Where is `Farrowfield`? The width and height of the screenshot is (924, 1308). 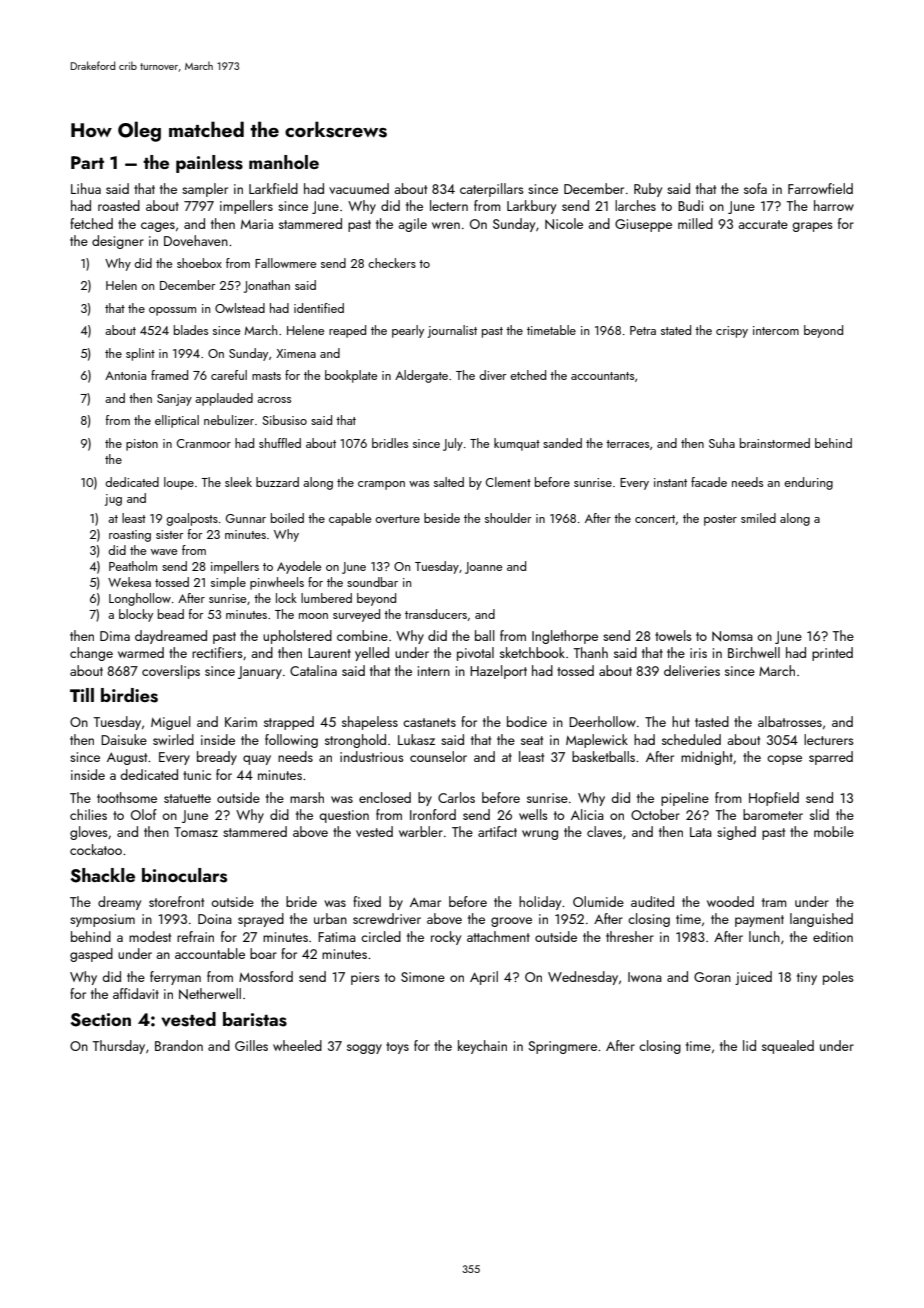 Farrowfield is located at coordinates (820, 188).
